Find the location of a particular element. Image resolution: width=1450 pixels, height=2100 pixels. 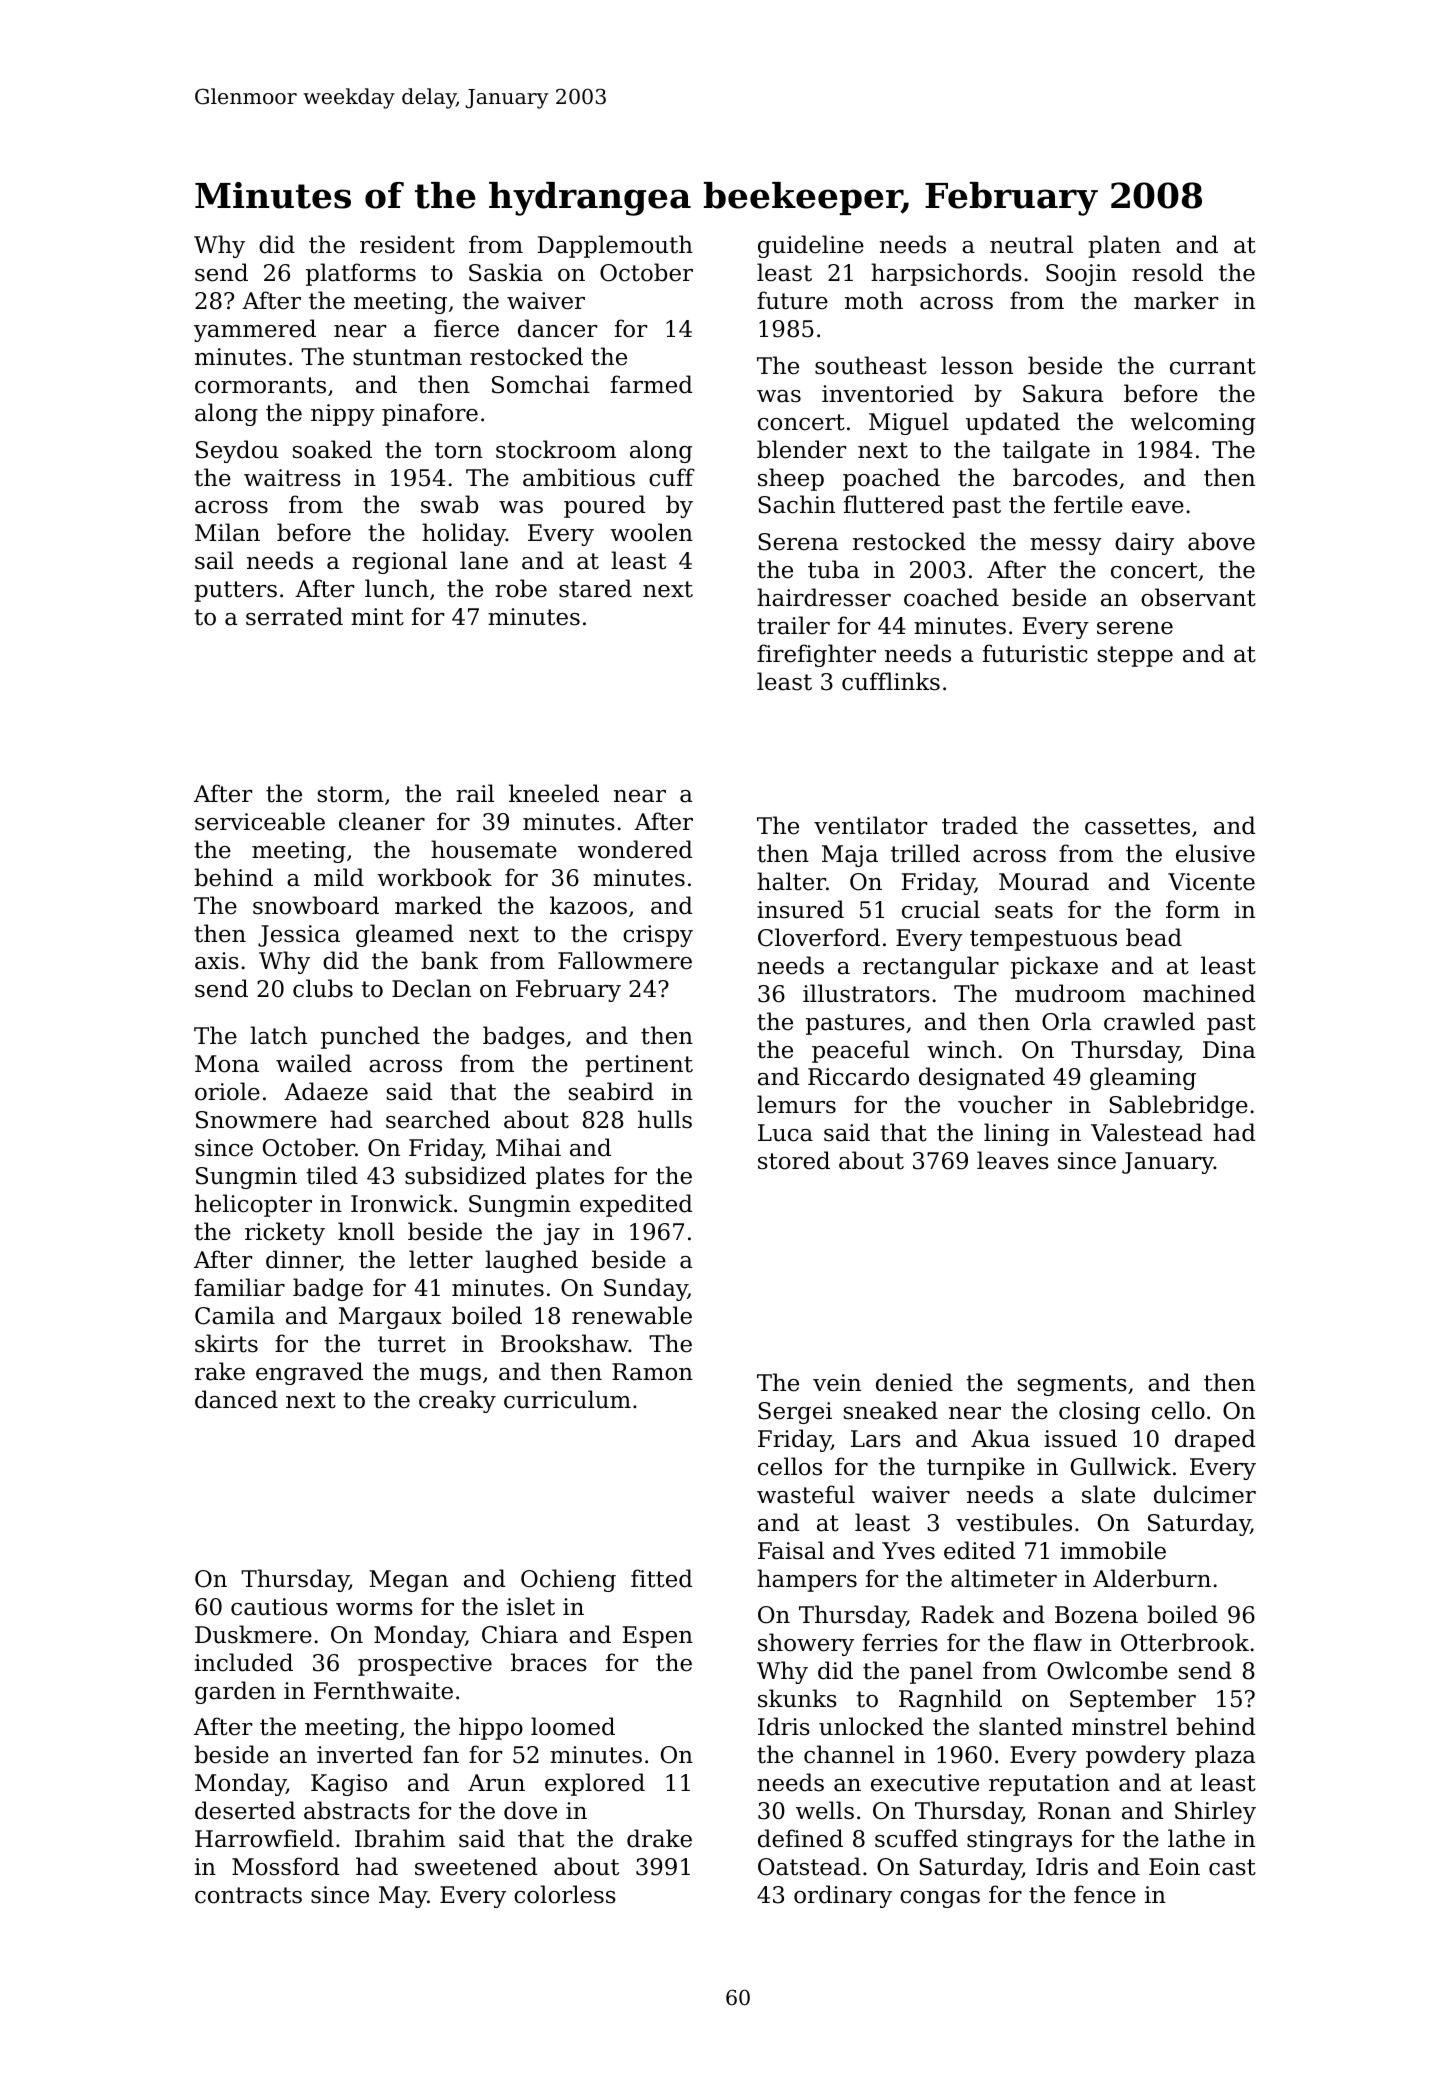

abstracts is located at coordinates (357, 1810).
